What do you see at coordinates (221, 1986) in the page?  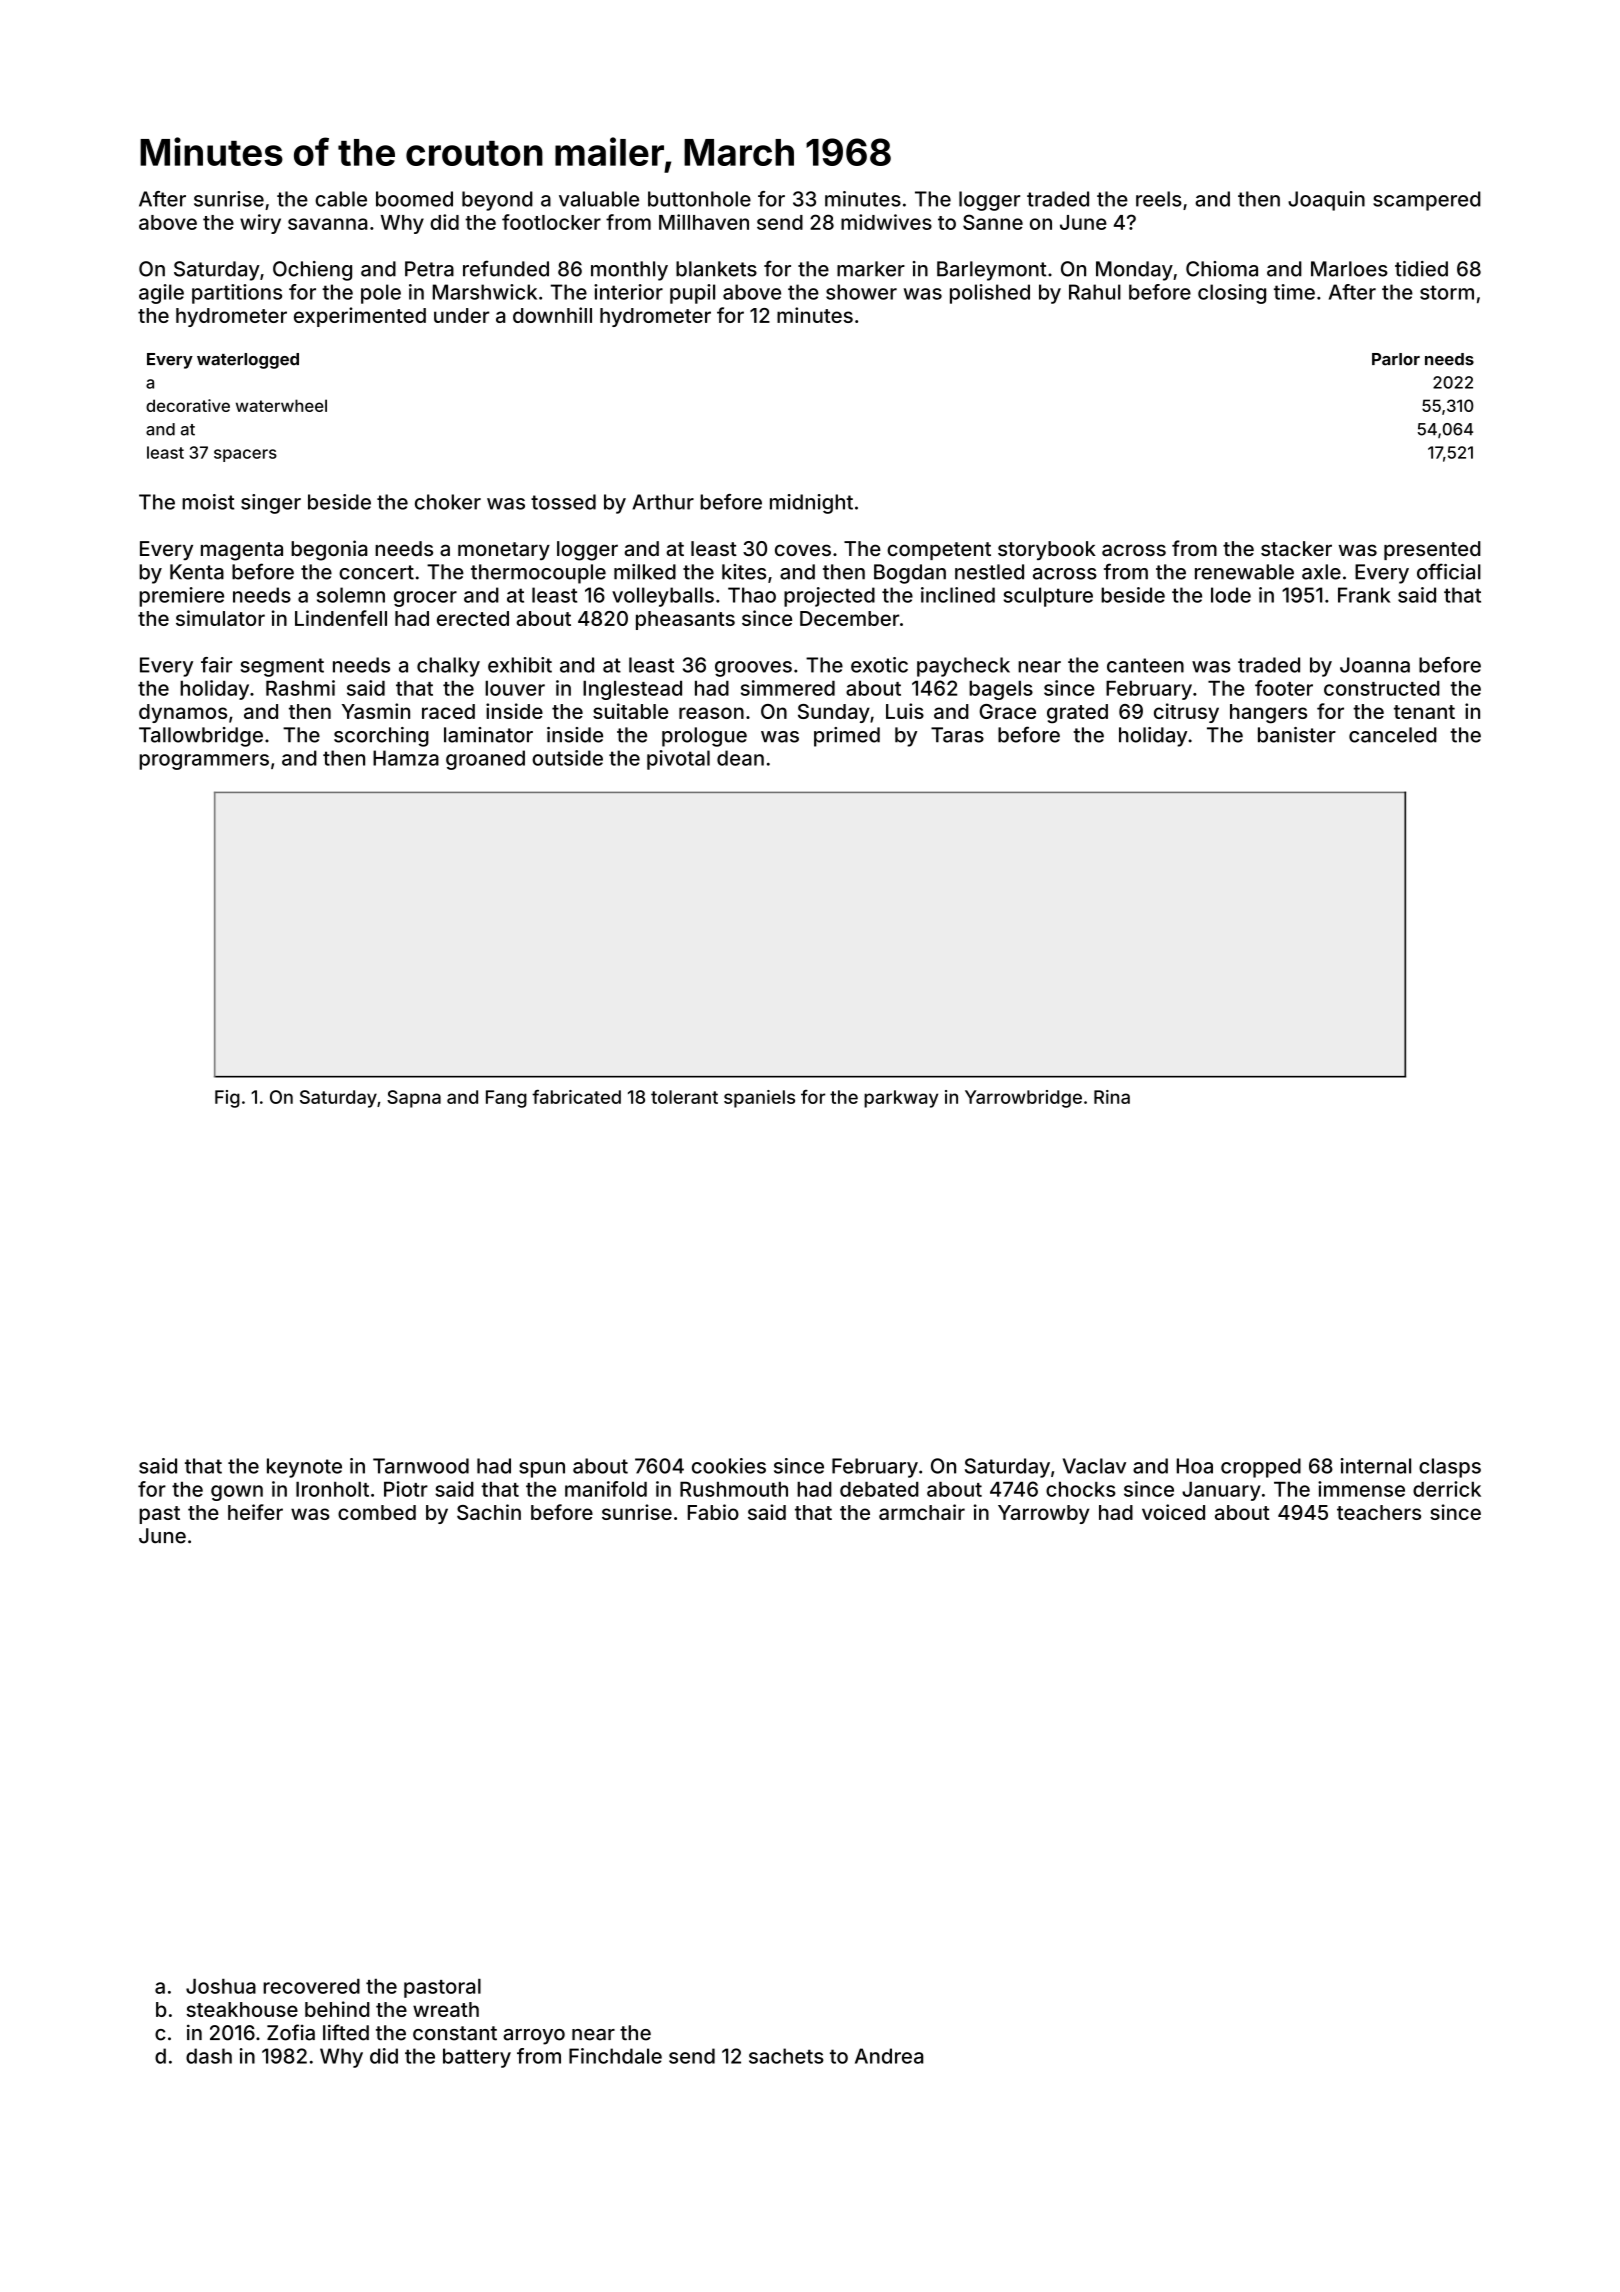 I see `Joshua` at bounding box center [221, 1986].
